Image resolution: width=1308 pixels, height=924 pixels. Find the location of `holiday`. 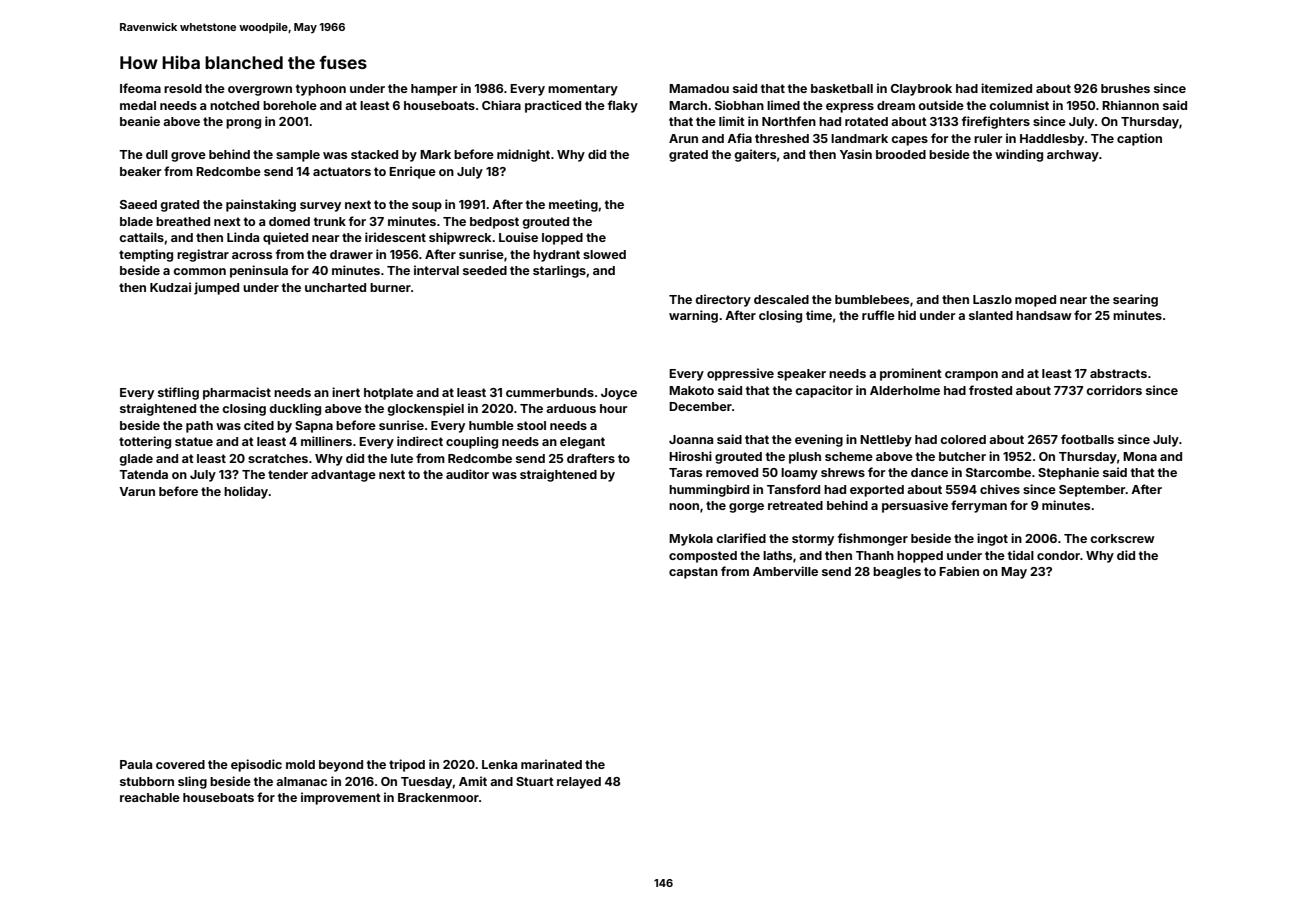

holiday is located at coordinates (246, 492).
